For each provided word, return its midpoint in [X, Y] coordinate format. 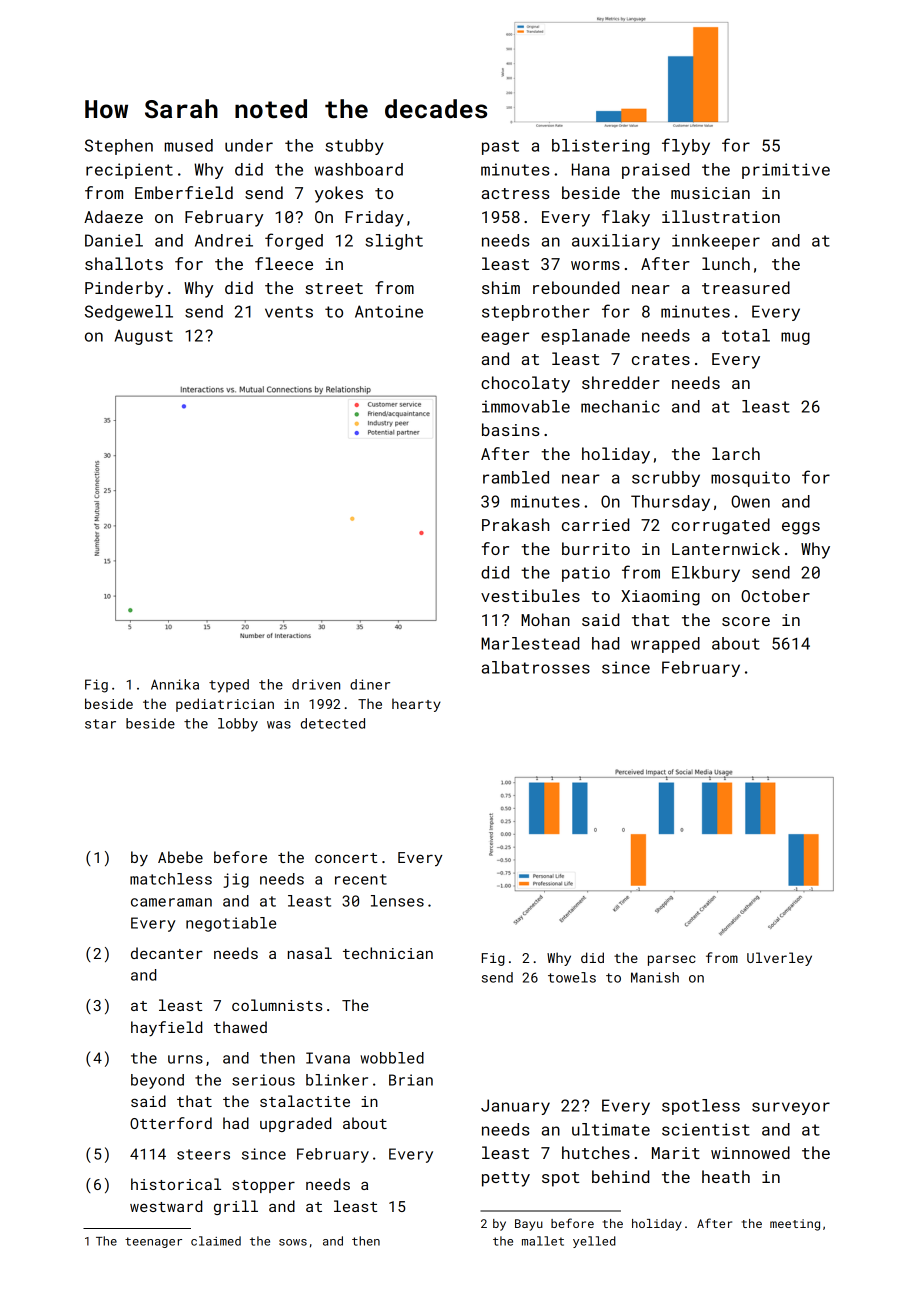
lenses [397, 901]
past [500, 147]
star [100, 724]
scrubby [666, 479]
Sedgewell [129, 313]
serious [263, 1080]
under [249, 145]
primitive [786, 171]
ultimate [611, 1129]
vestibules [530, 595]
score [746, 621]
